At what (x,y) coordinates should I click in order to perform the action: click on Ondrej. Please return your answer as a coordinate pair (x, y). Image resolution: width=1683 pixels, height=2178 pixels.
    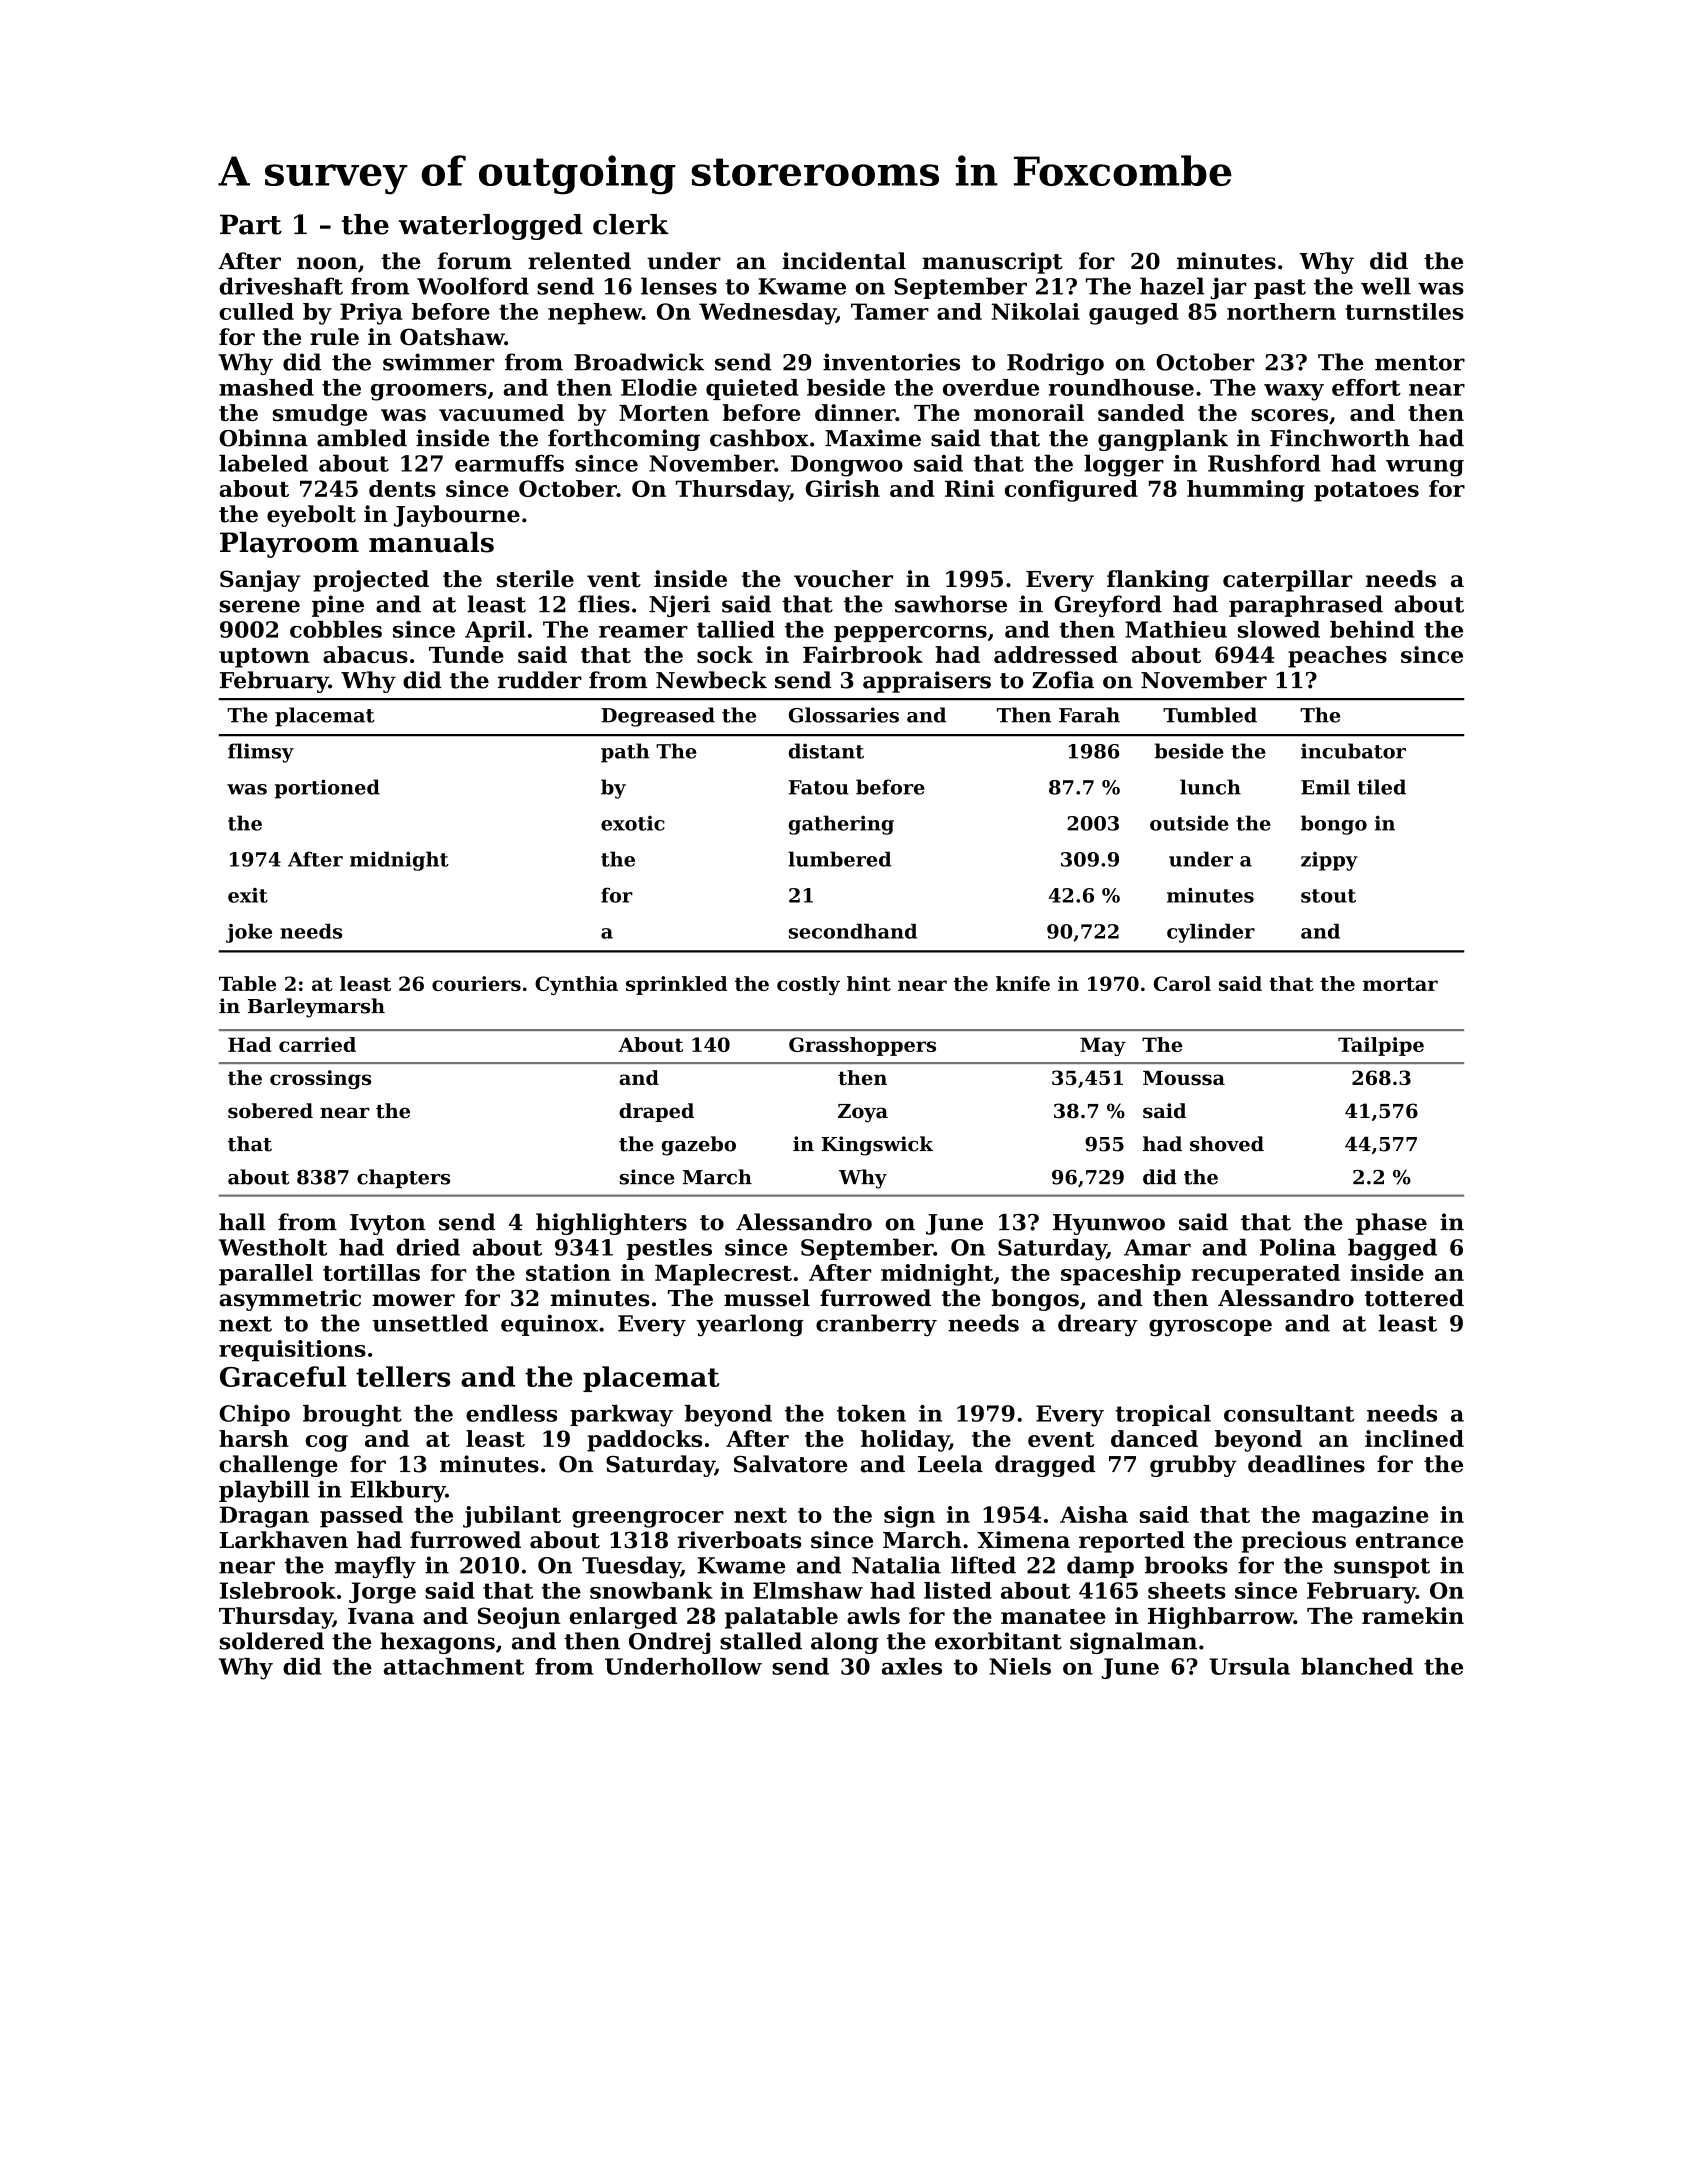
    Looking at the image, I should click on (669, 1643).
